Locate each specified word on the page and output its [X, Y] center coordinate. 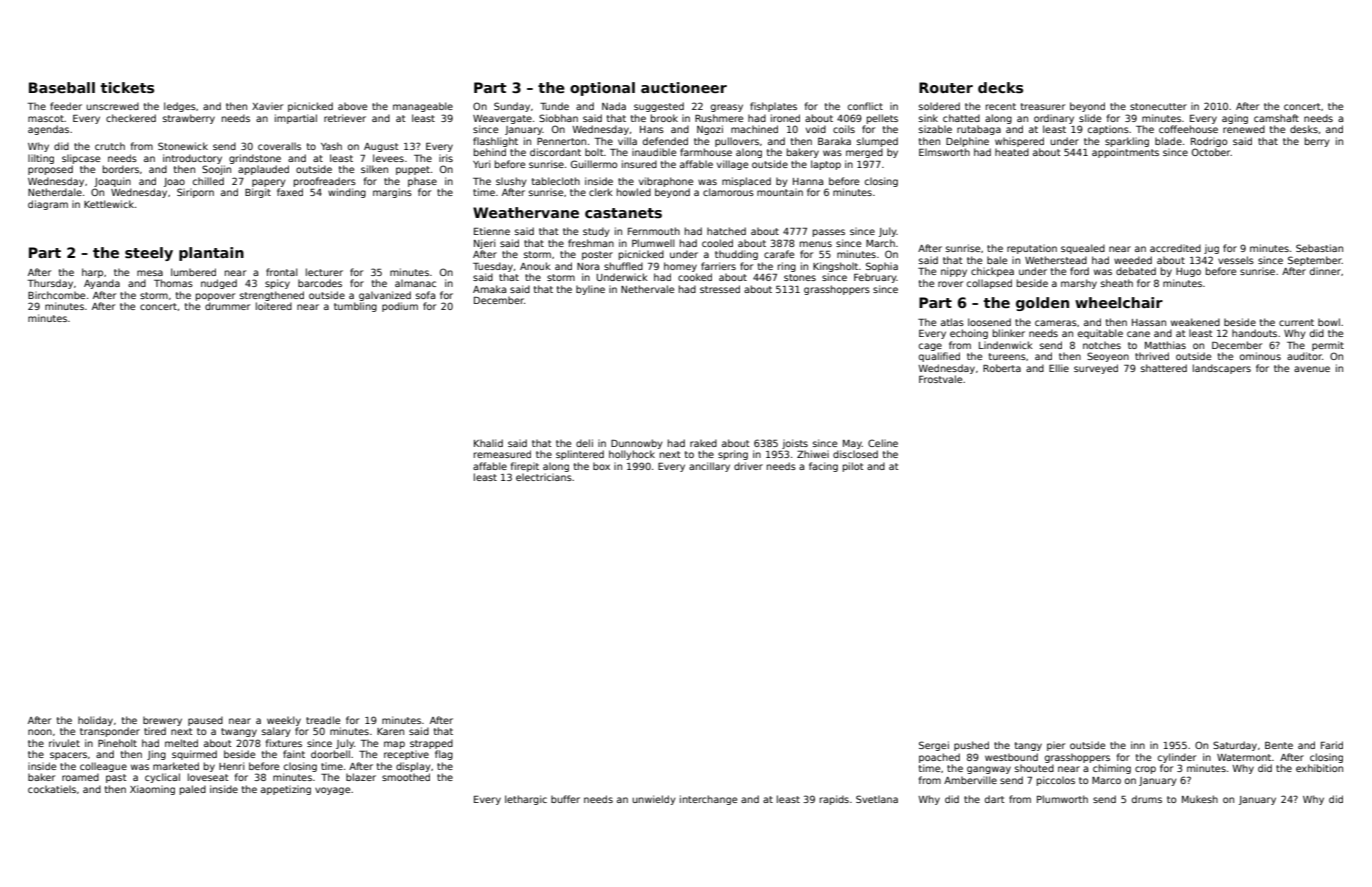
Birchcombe [56, 295]
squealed [1083, 249]
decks [1000, 87]
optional [602, 89]
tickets [127, 87]
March [880, 243]
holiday [95, 721]
